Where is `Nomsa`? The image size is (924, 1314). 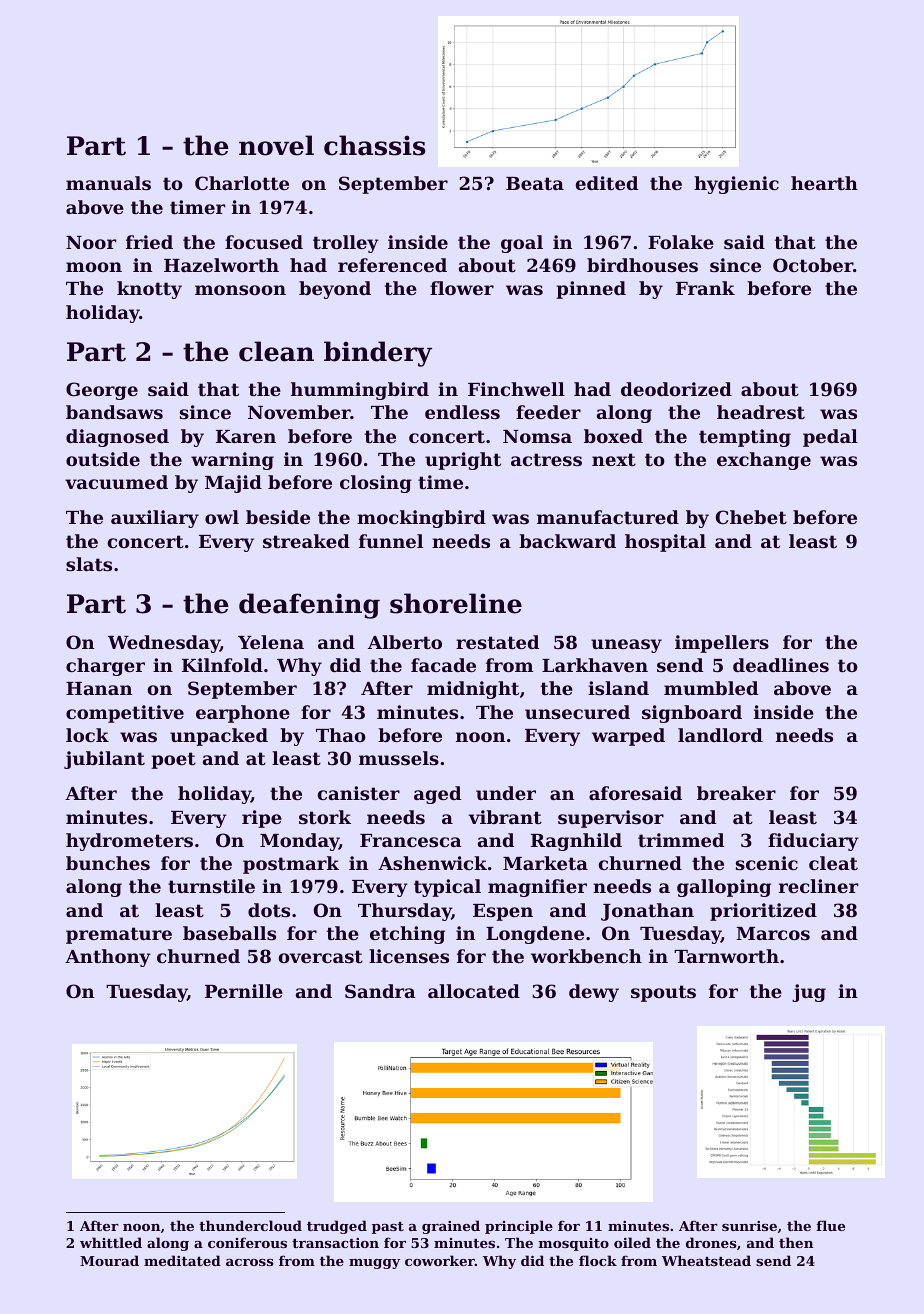
Nomsa is located at coordinates (537, 436).
